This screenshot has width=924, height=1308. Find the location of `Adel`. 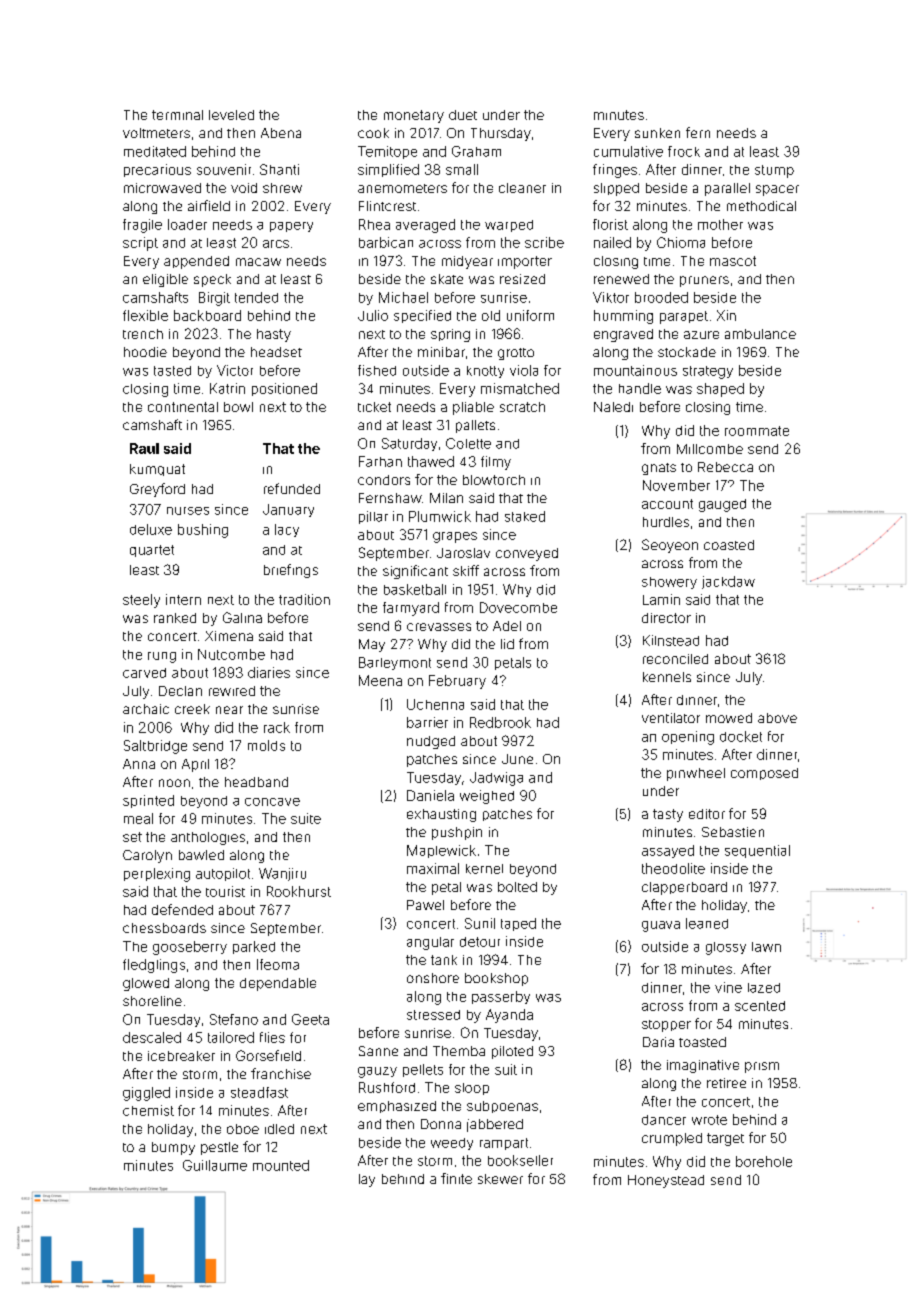

Adel is located at coordinates (507, 626).
